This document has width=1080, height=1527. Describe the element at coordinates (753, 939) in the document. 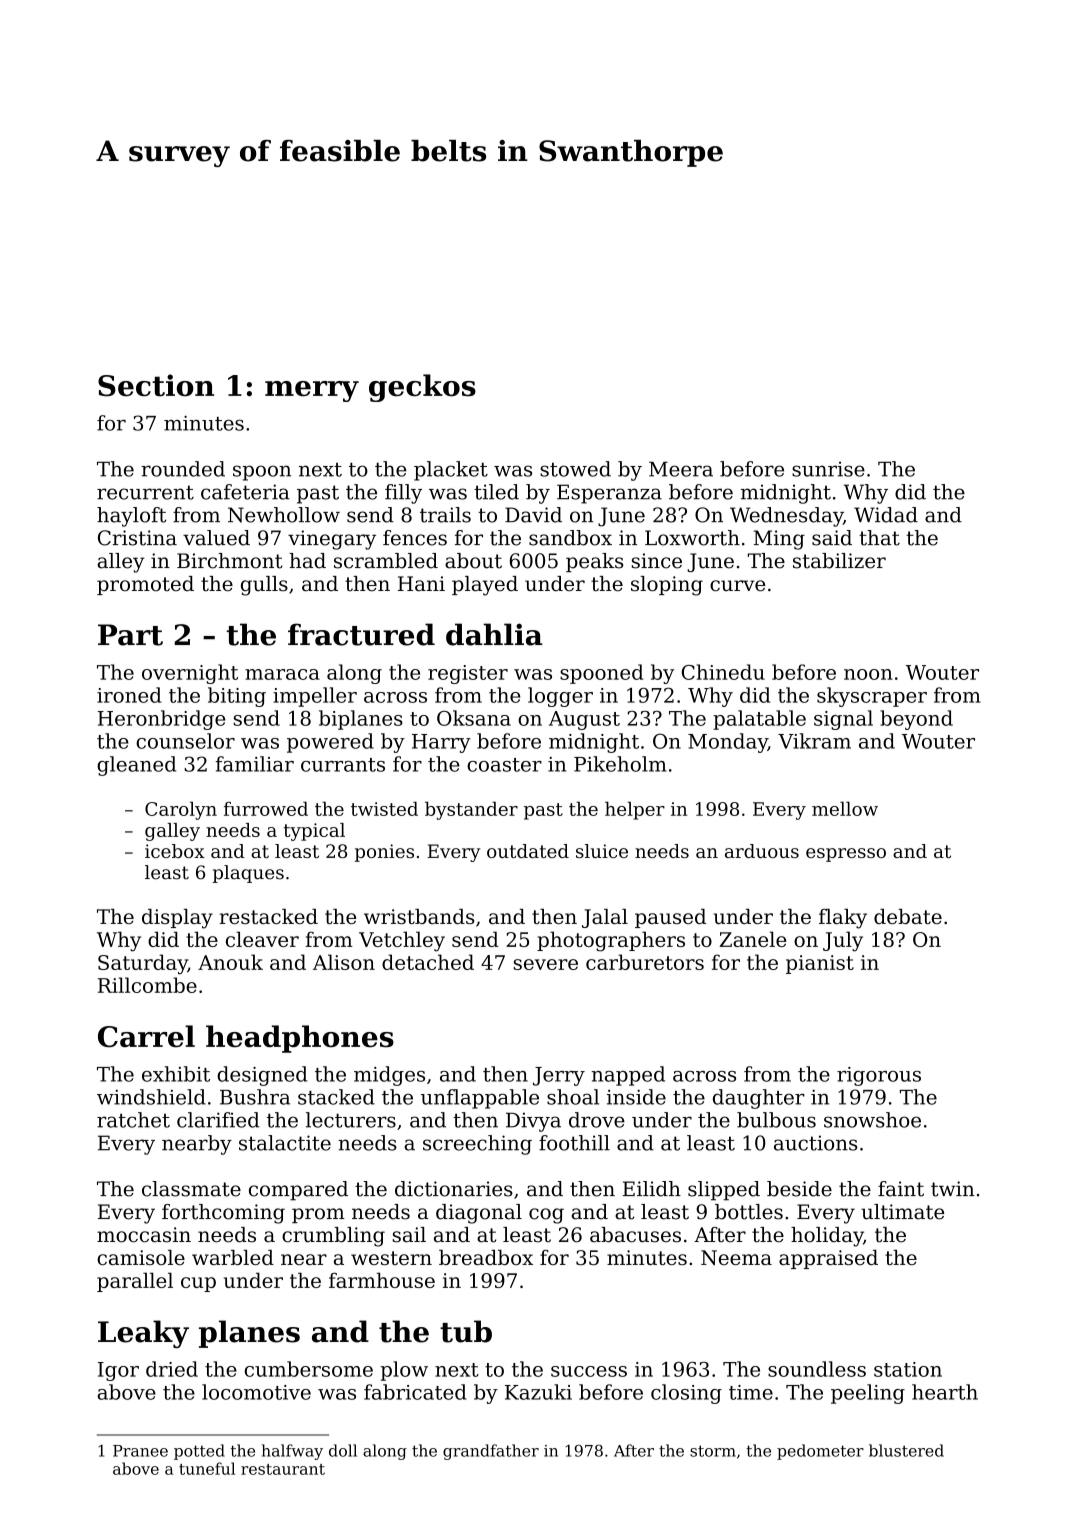

I see `Zanele` at that location.
